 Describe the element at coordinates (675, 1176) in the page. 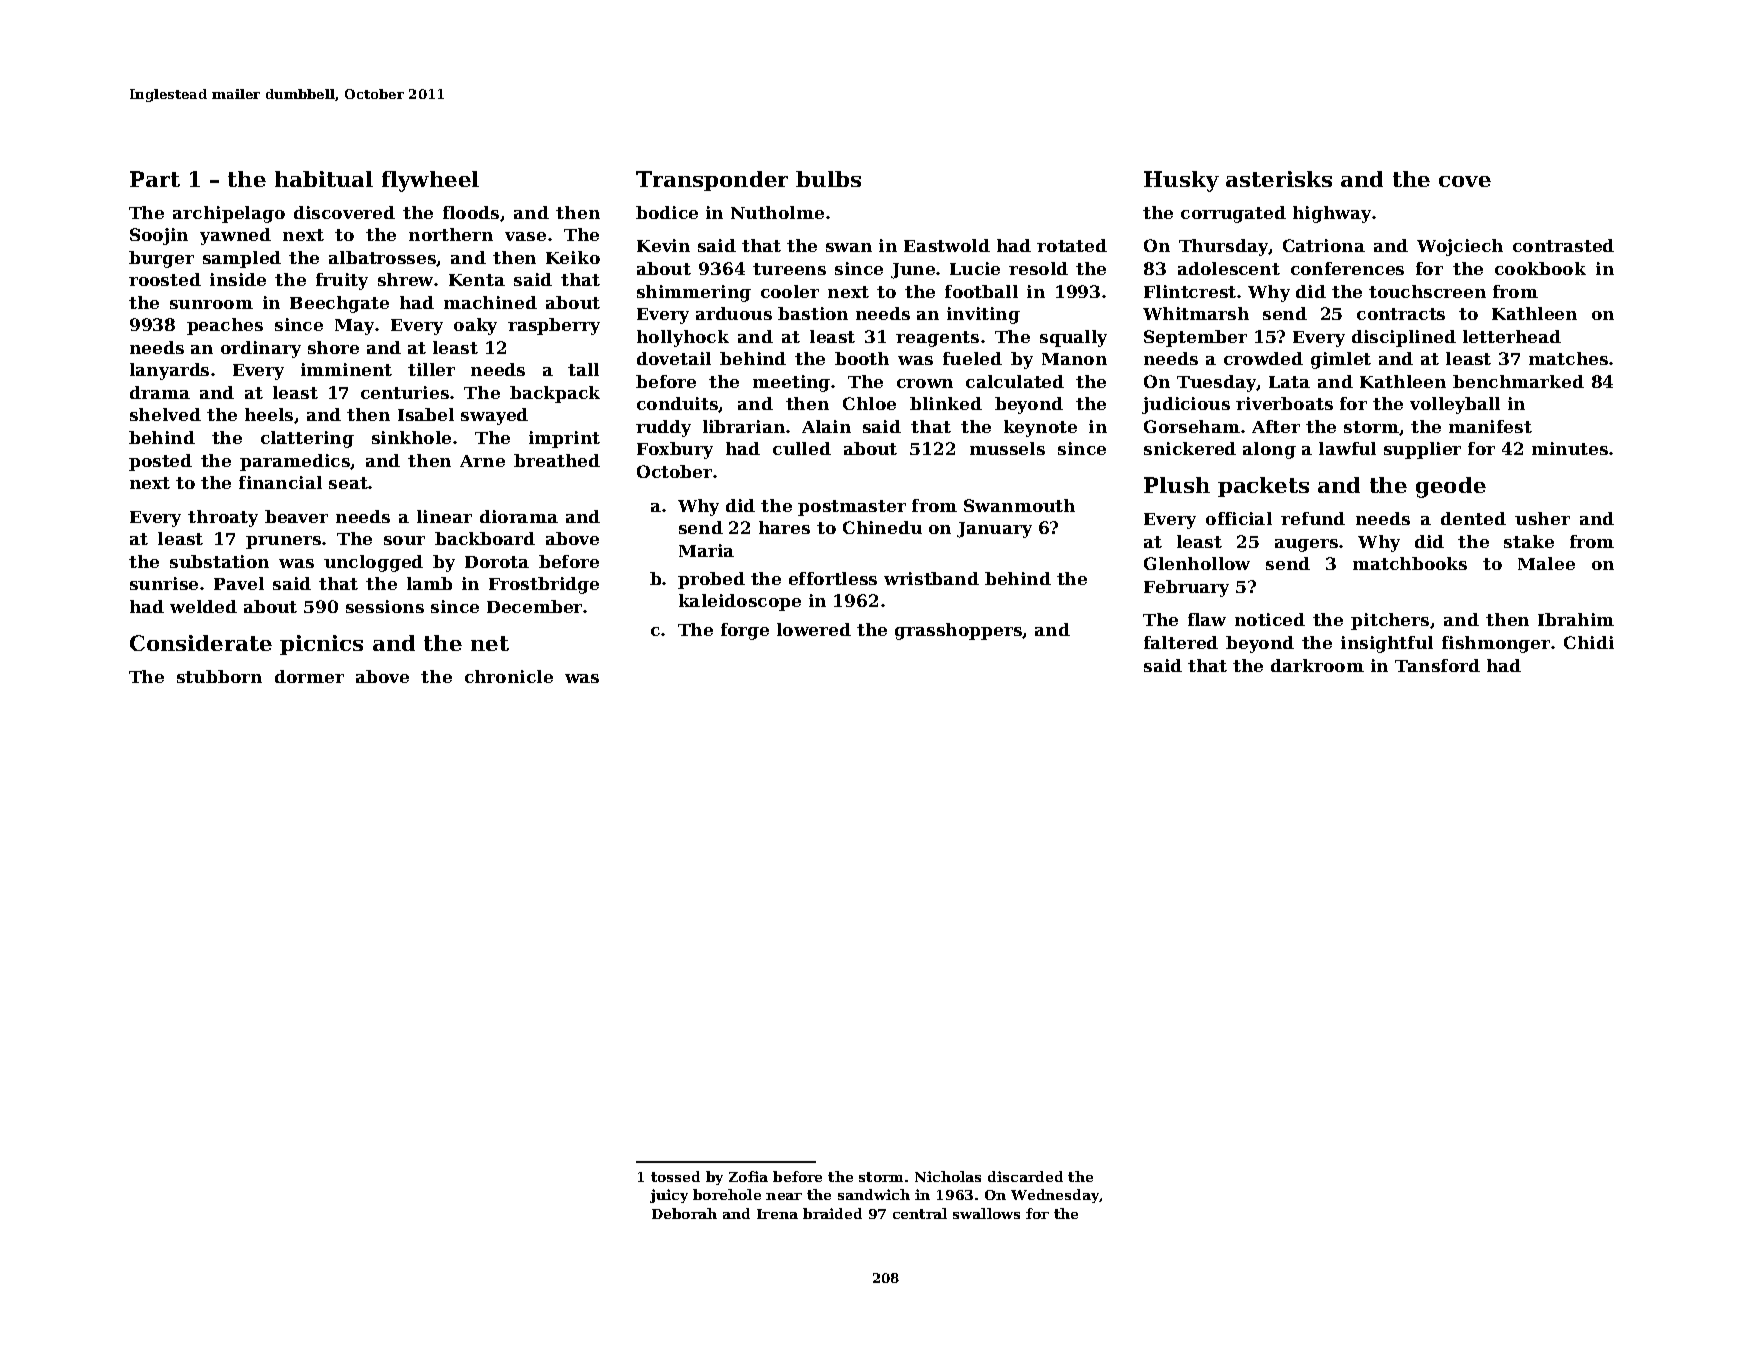

I see `tossed` at that location.
